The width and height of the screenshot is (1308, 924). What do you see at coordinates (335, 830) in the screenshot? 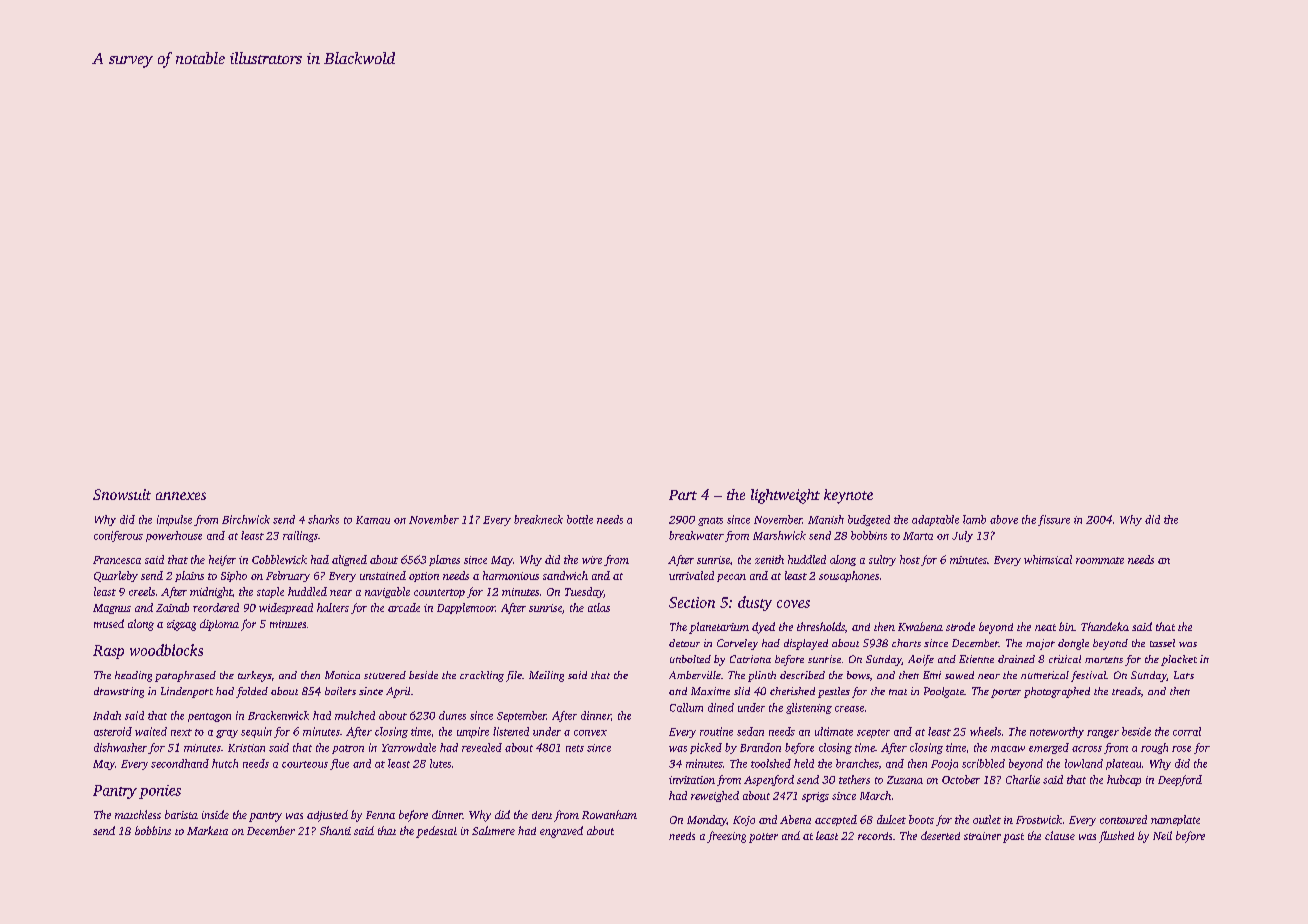
I see `Shanti` at bounding box center [335, 830].
